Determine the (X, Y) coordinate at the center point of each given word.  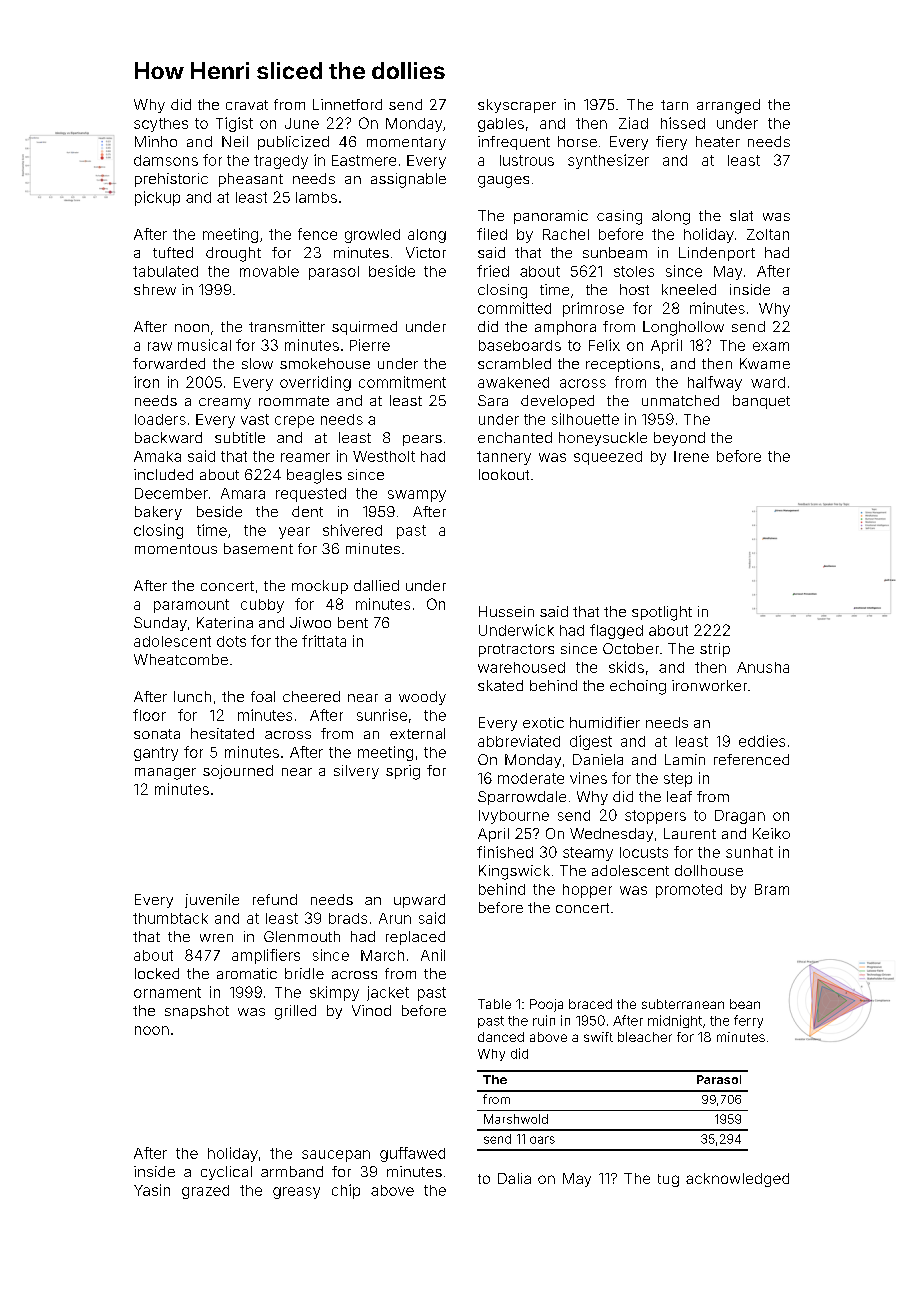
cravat (247, 105)
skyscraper (517, 106)
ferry (748, 1021)
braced (590, 1004)
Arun (395, 918)
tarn (674, 105)
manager (165, 774)
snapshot (197, 1012)
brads (348, 918)
